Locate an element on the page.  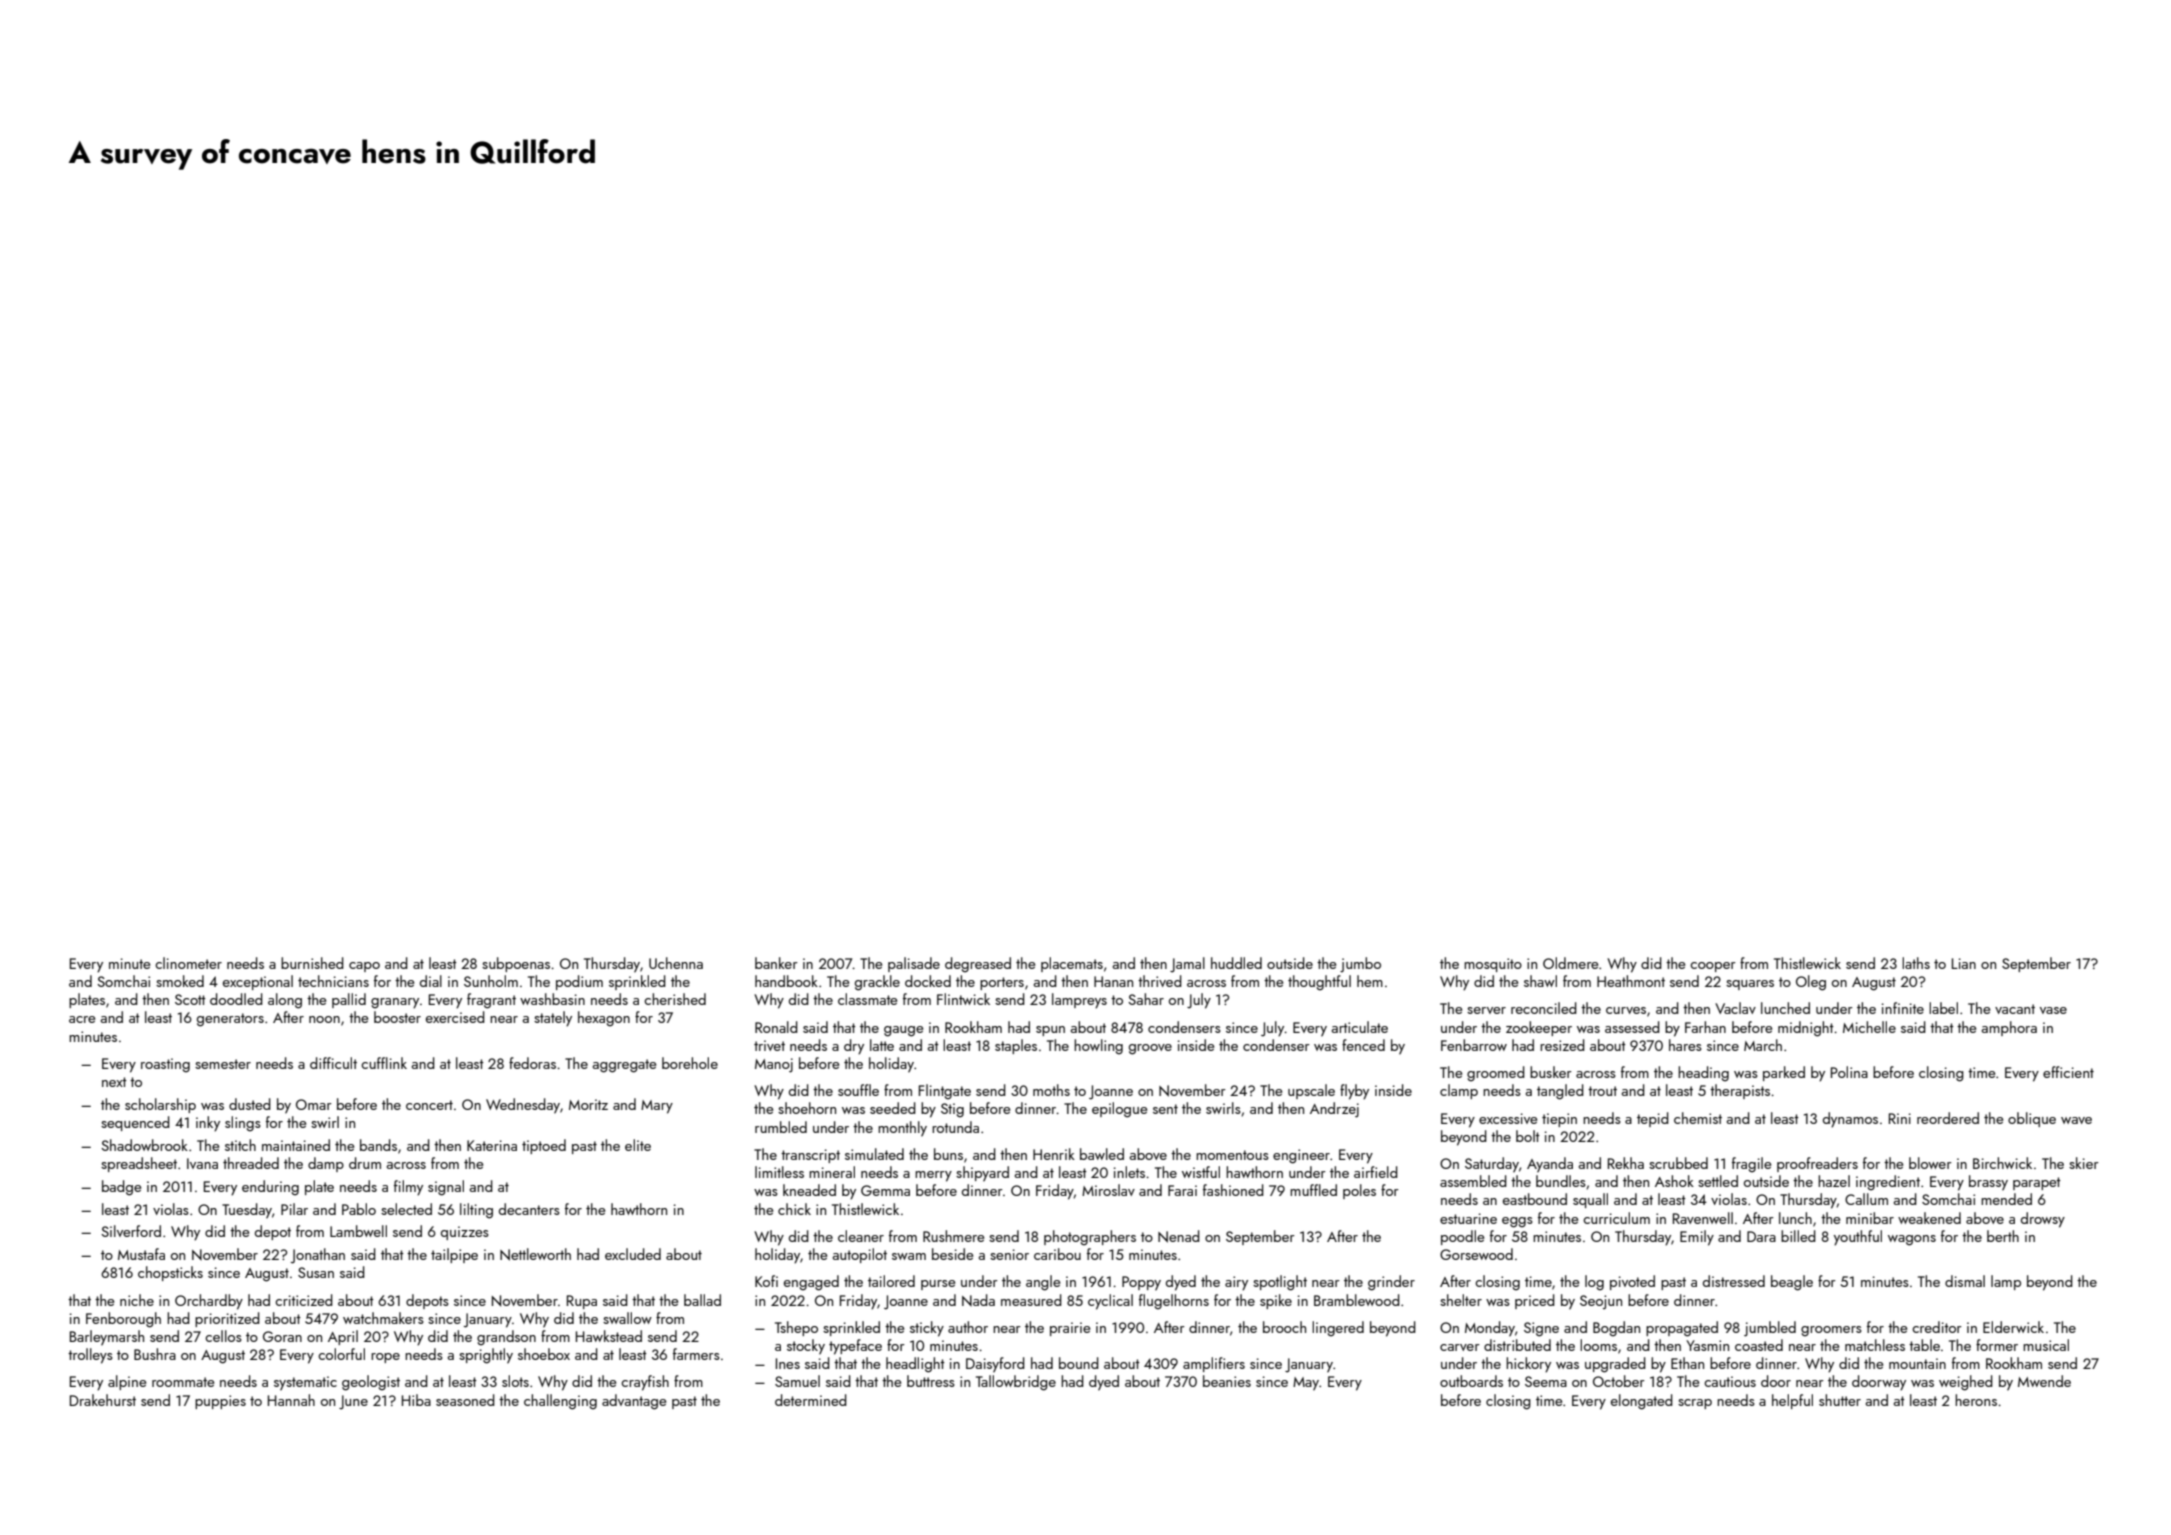
cautious is located at coordinates (1730, 1381).
